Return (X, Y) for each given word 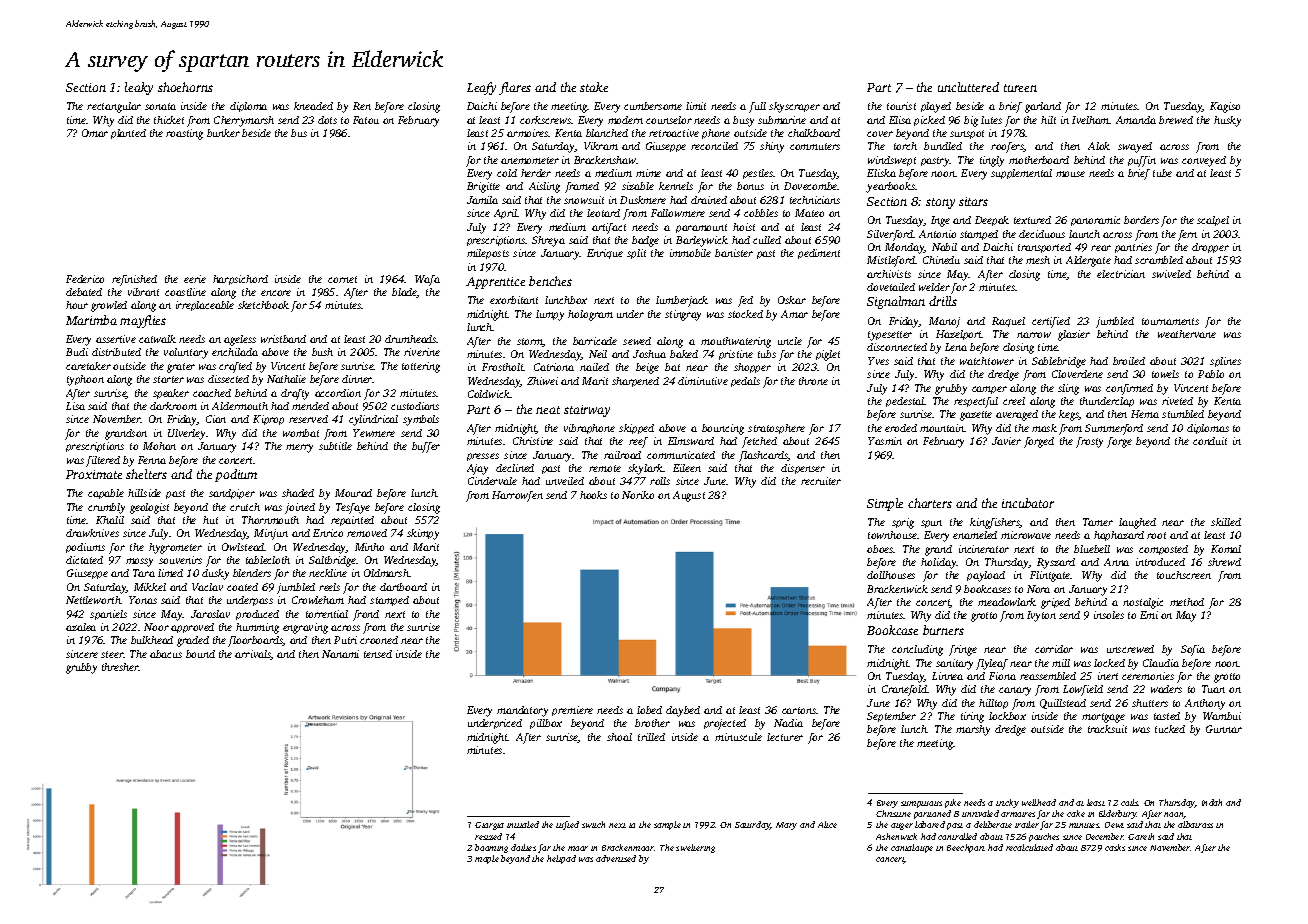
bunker (223, 133)
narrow (1034, 335)
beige (647, 368)
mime (648, 173)
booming (491, 848)
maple (487, 859)
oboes (880, 549)
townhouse (892, 535)
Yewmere (374, 433)
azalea (81, 627)
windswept (892, 161)
